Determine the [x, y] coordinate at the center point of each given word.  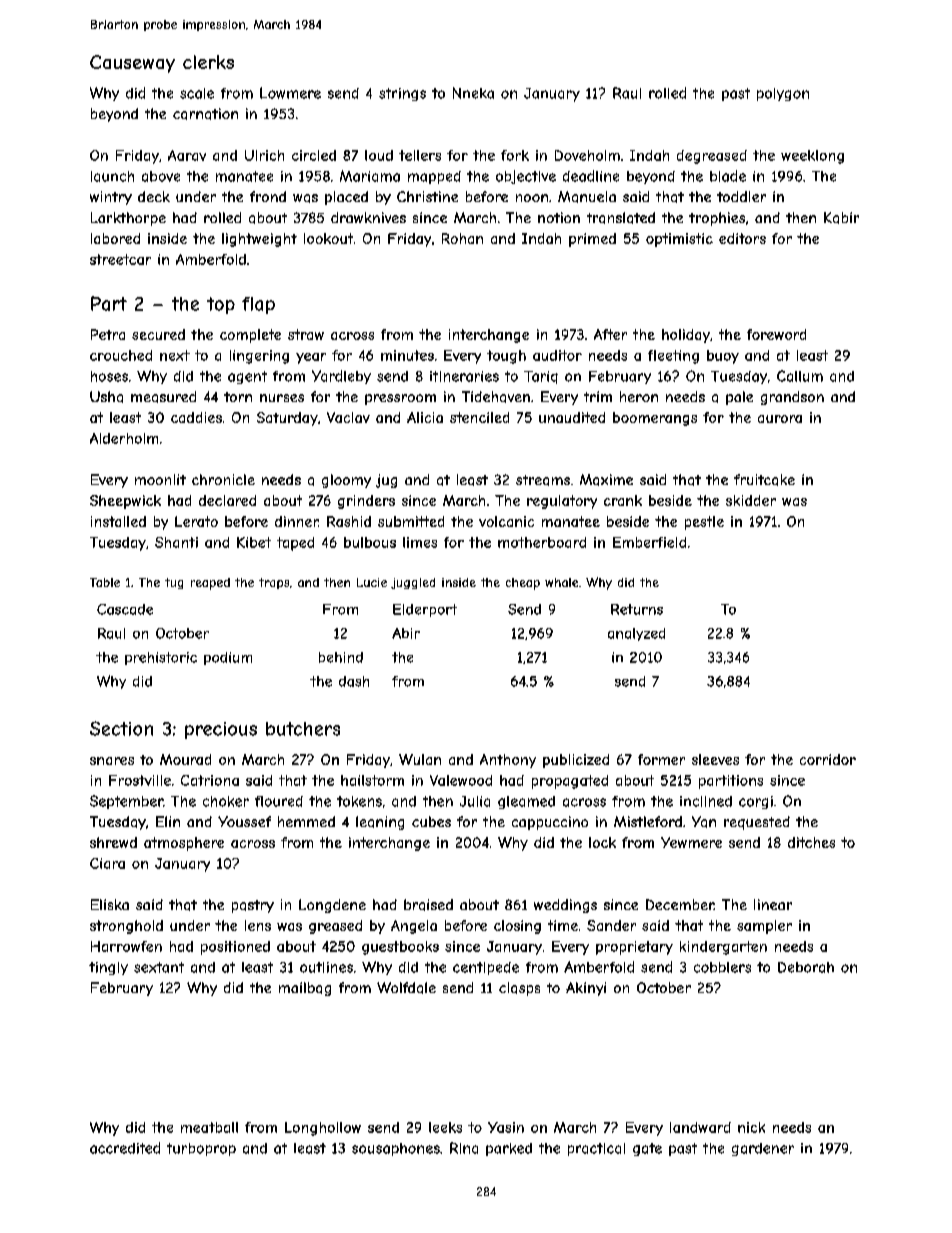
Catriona [210, 780]
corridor [828, 759]
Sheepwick [125, 502]
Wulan [420, 759]
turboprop [201, 1149]
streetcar [120, 259]
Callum [800, 376]
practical [596, 1149]
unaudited [572, 417]
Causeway [132, 64]
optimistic [679, 240]
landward [700, 1127]
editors [742, 238]
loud [379, 155]
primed [592, 240]
